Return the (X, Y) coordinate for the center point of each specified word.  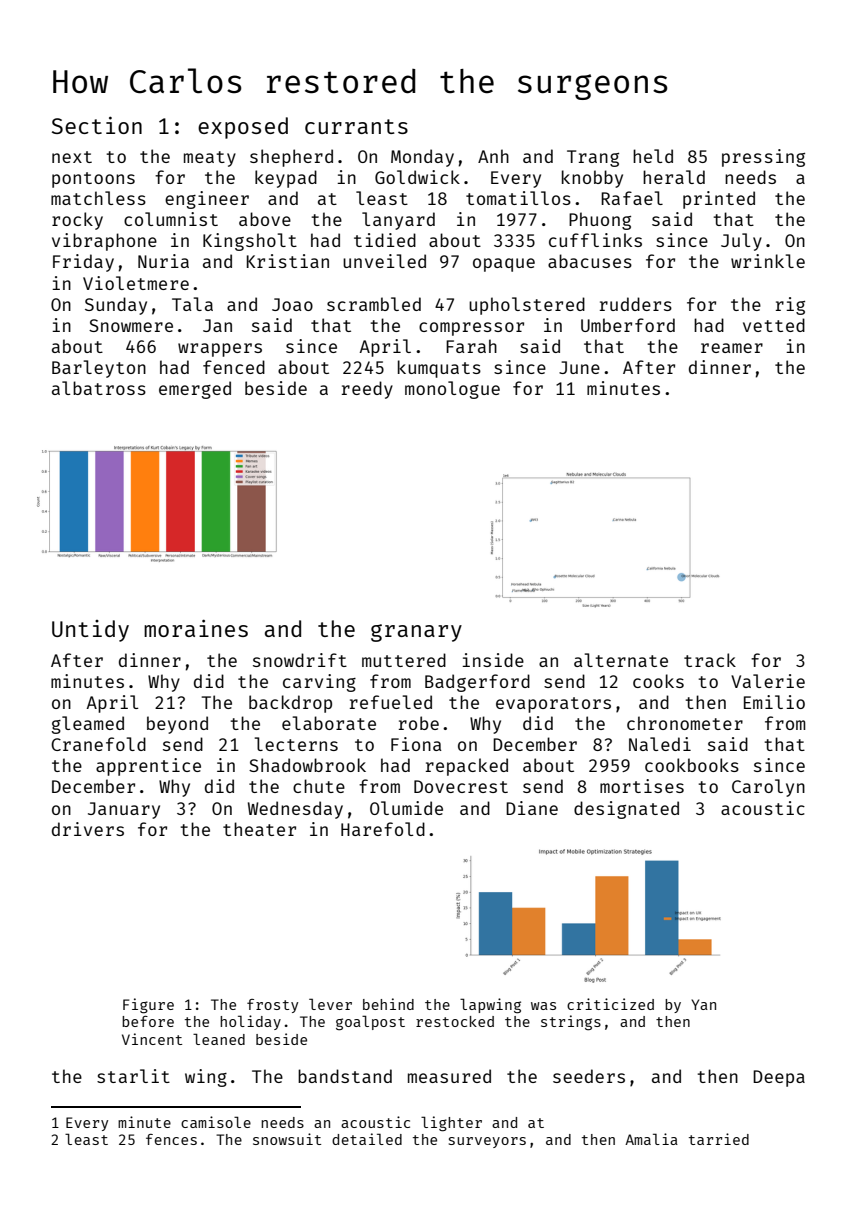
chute (319, 786)
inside (493, 660)
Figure (148, 1006)
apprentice (148, 767)
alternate (621, 660)
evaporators (553, 705)
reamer (732, 348)
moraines (196, 628)
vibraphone (104, 242)
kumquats (439, 369)
